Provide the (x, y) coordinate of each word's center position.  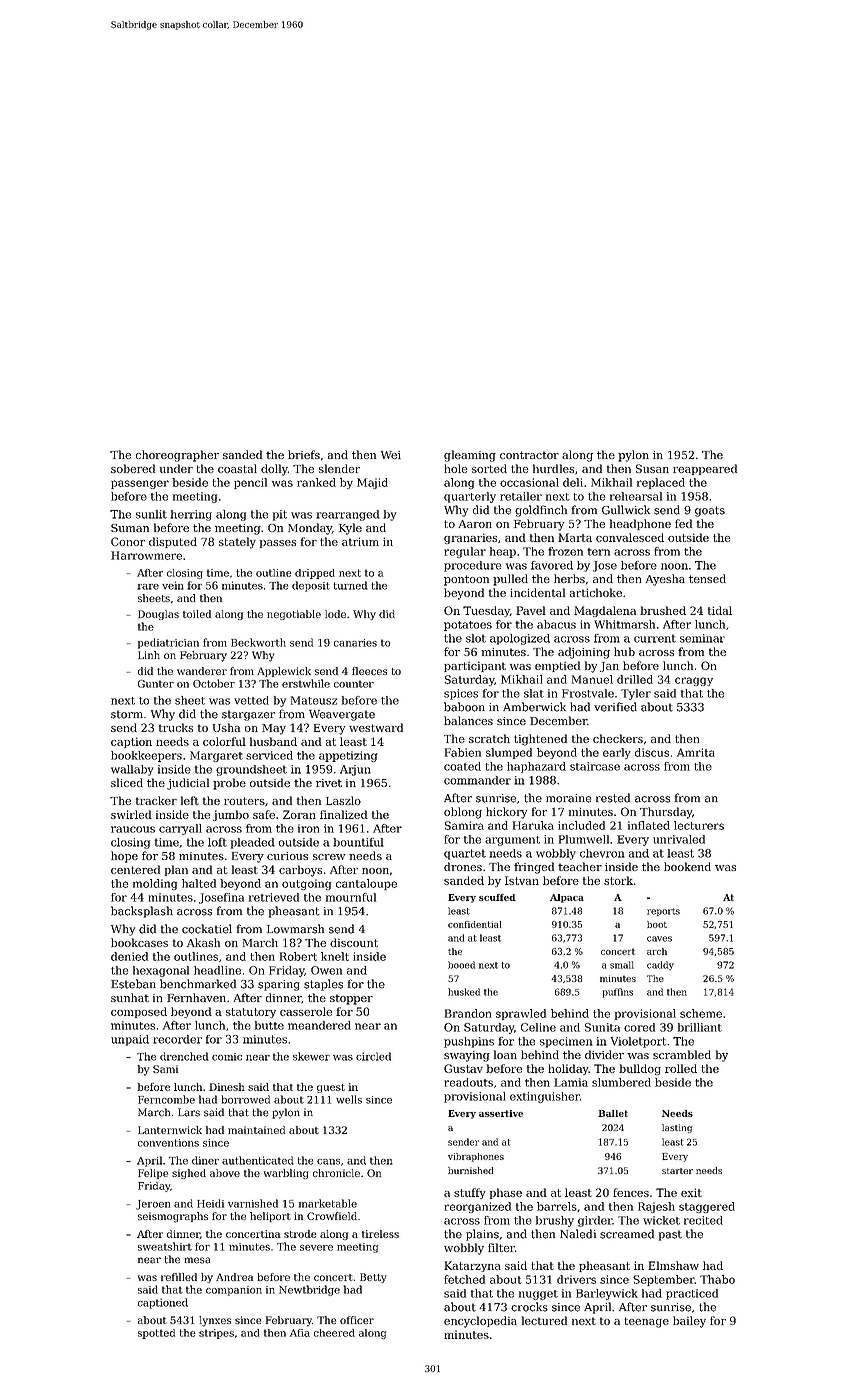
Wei (391, 455)
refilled (179, 1277)
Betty (373, 1278)
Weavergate (342, 715)
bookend (687, 866)
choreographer (177, 456)
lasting (677, 1128)
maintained (256, 1130)
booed (461, 965)
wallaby (132, 770)
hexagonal (161, 971)
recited (703, 1220)
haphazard (536, 767)
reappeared (705, 469)
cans (328, 1162)
